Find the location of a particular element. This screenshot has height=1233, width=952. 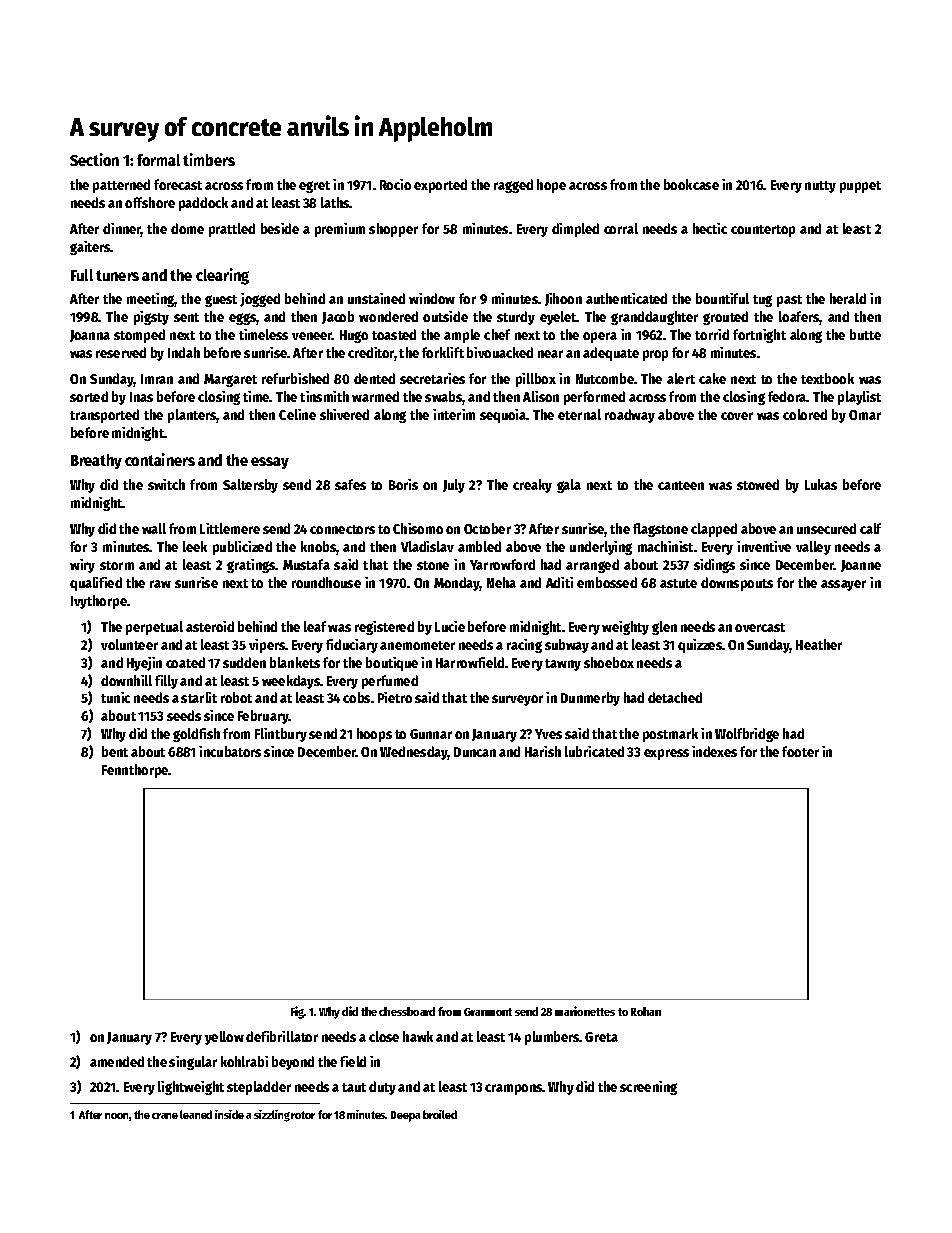

tunic is located at coordinates (115, 697).
